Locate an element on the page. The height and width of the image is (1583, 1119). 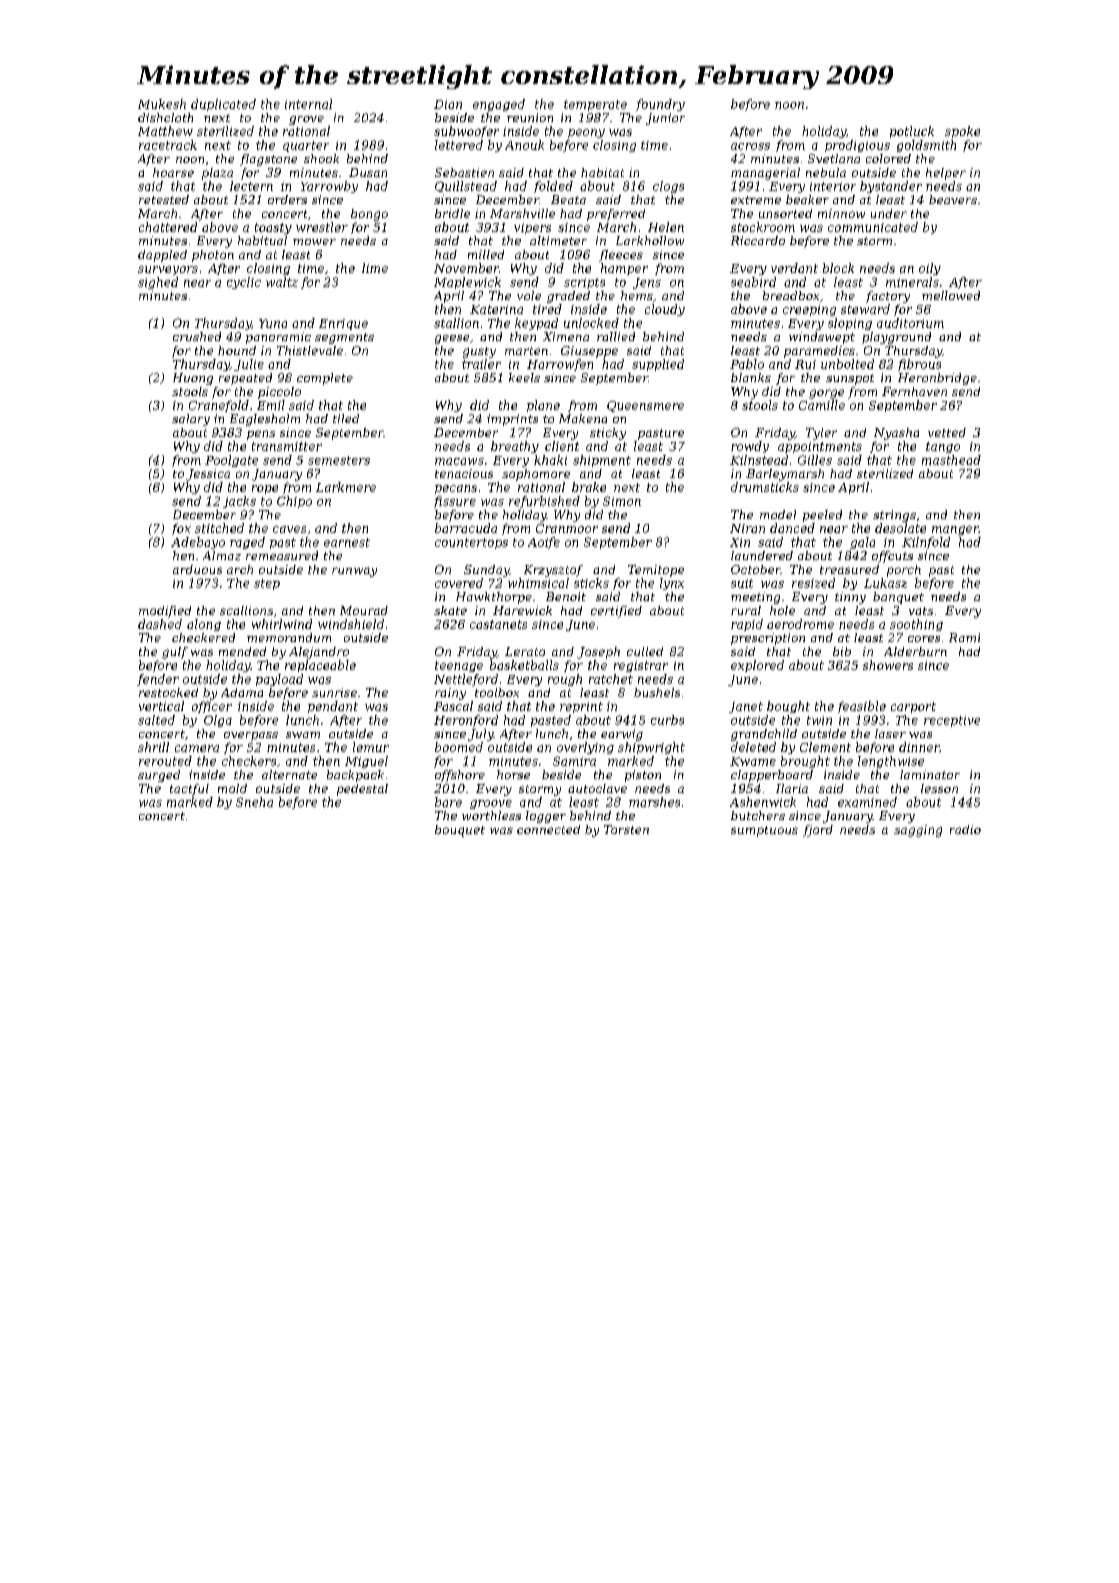
Sneha is located at coordinates (254, 802).
